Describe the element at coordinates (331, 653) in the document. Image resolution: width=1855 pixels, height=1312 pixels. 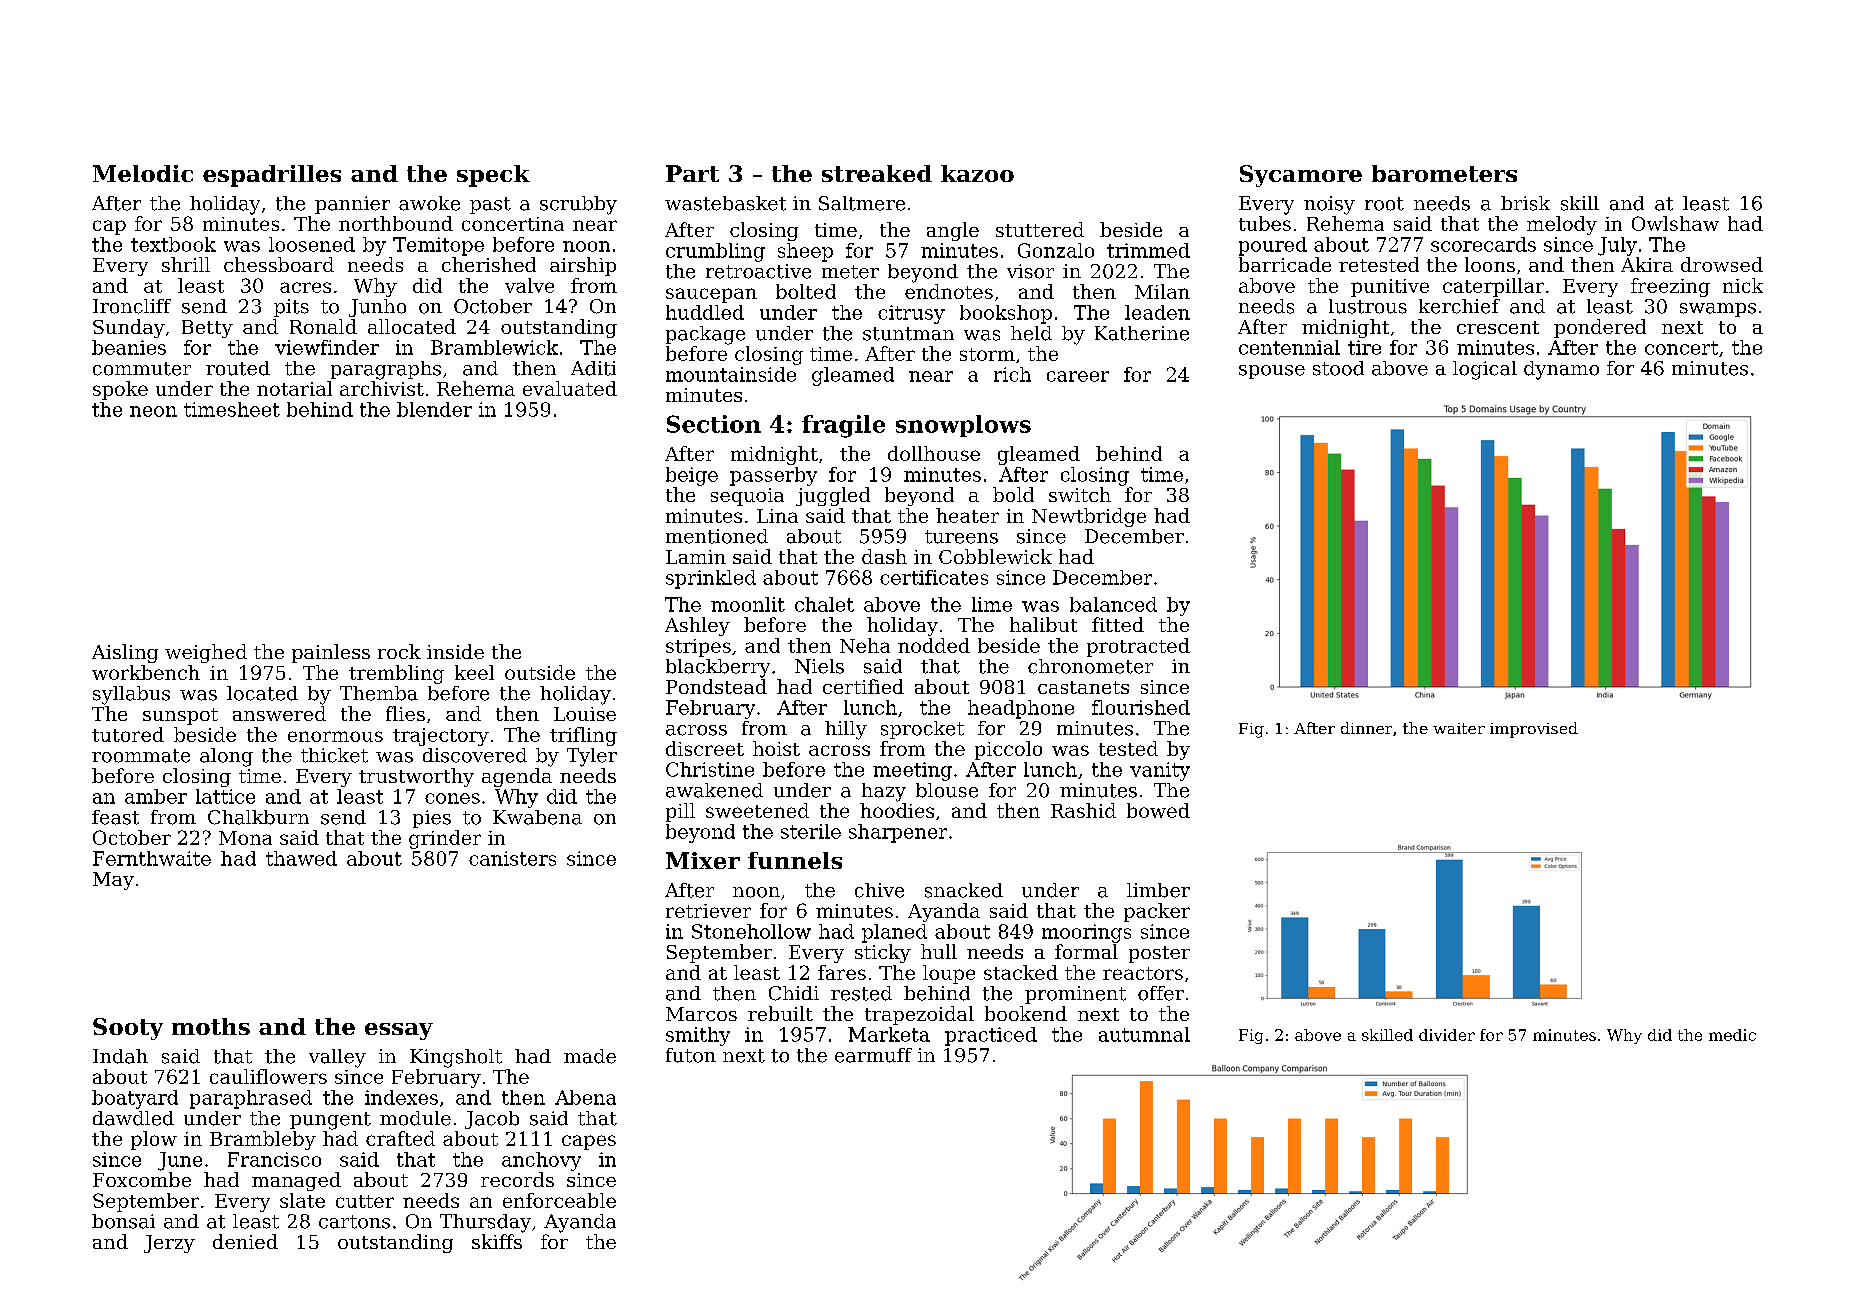
I see `painless` at that location.
